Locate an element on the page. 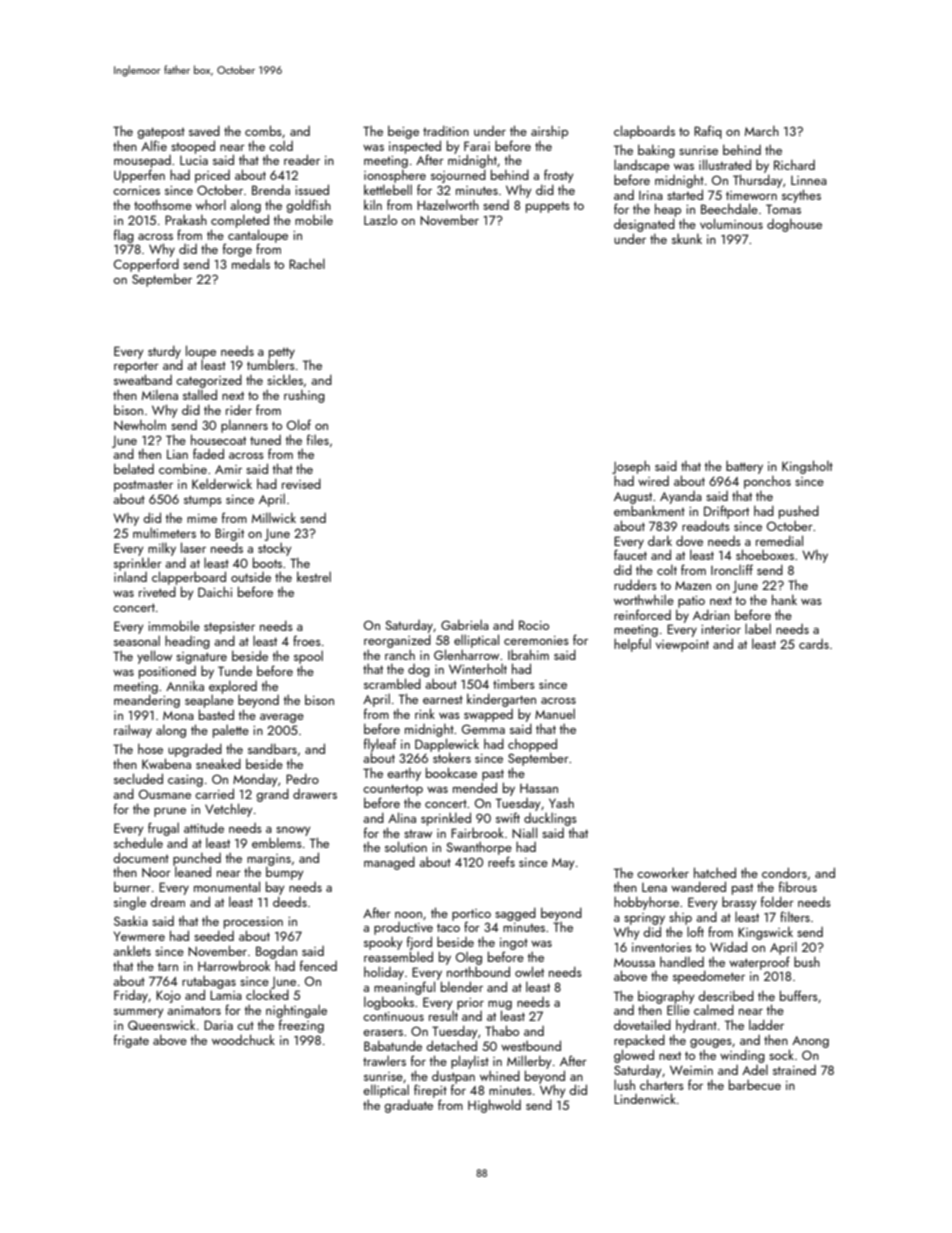  ingot is located at coordinates (514, 944).
